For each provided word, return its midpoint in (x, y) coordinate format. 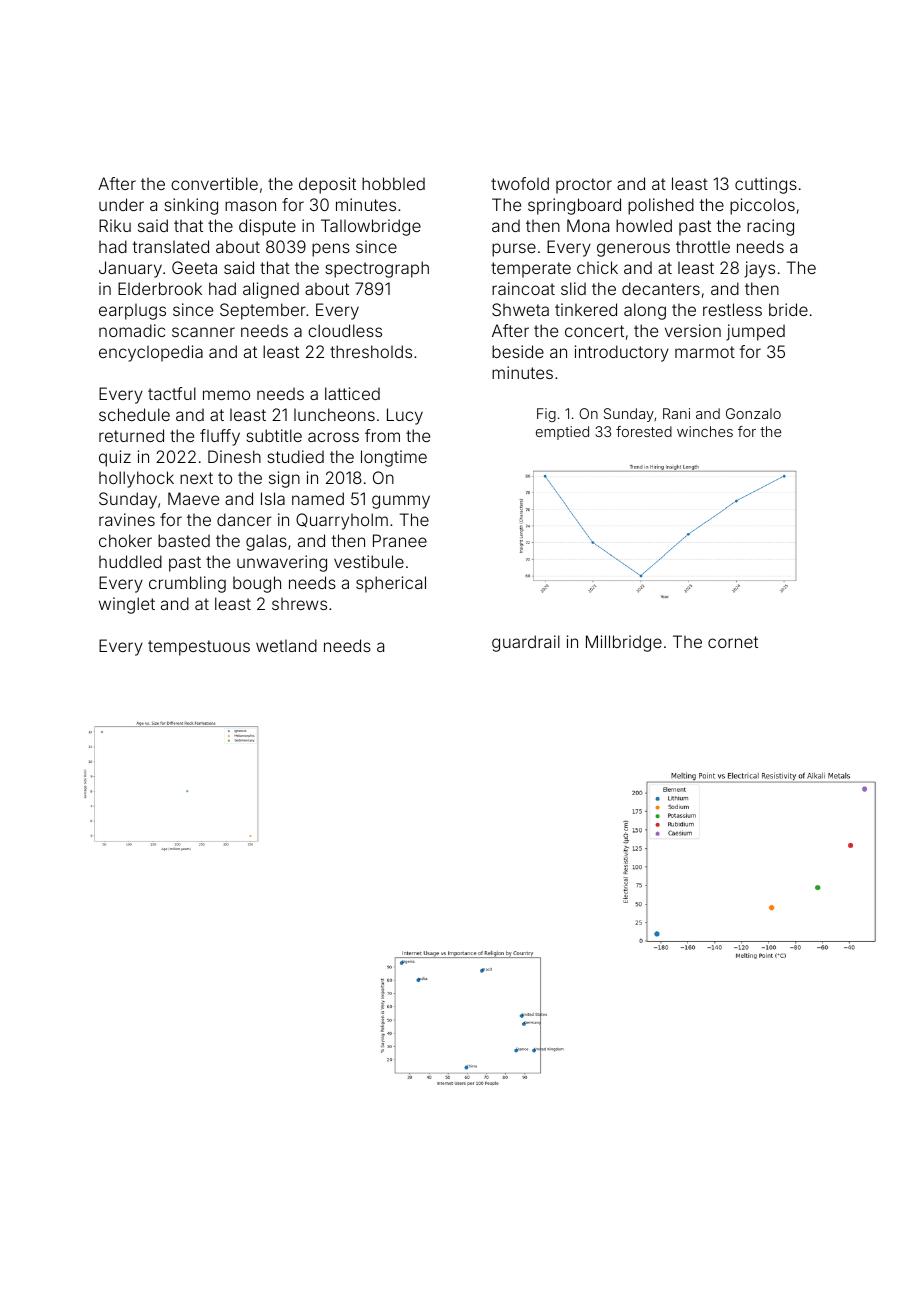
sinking (191, 206)
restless (732, 309)
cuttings (766, 185)
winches (705, 431)
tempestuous (199, 648)
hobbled (393, 183)
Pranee (400, 540)
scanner (203, 332)
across (333, 437)
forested (644, 431)
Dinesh (234, 456)
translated (171, 246)
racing (770, 227)
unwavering (282, 563)
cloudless (345, 330)
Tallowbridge (371, 227)
